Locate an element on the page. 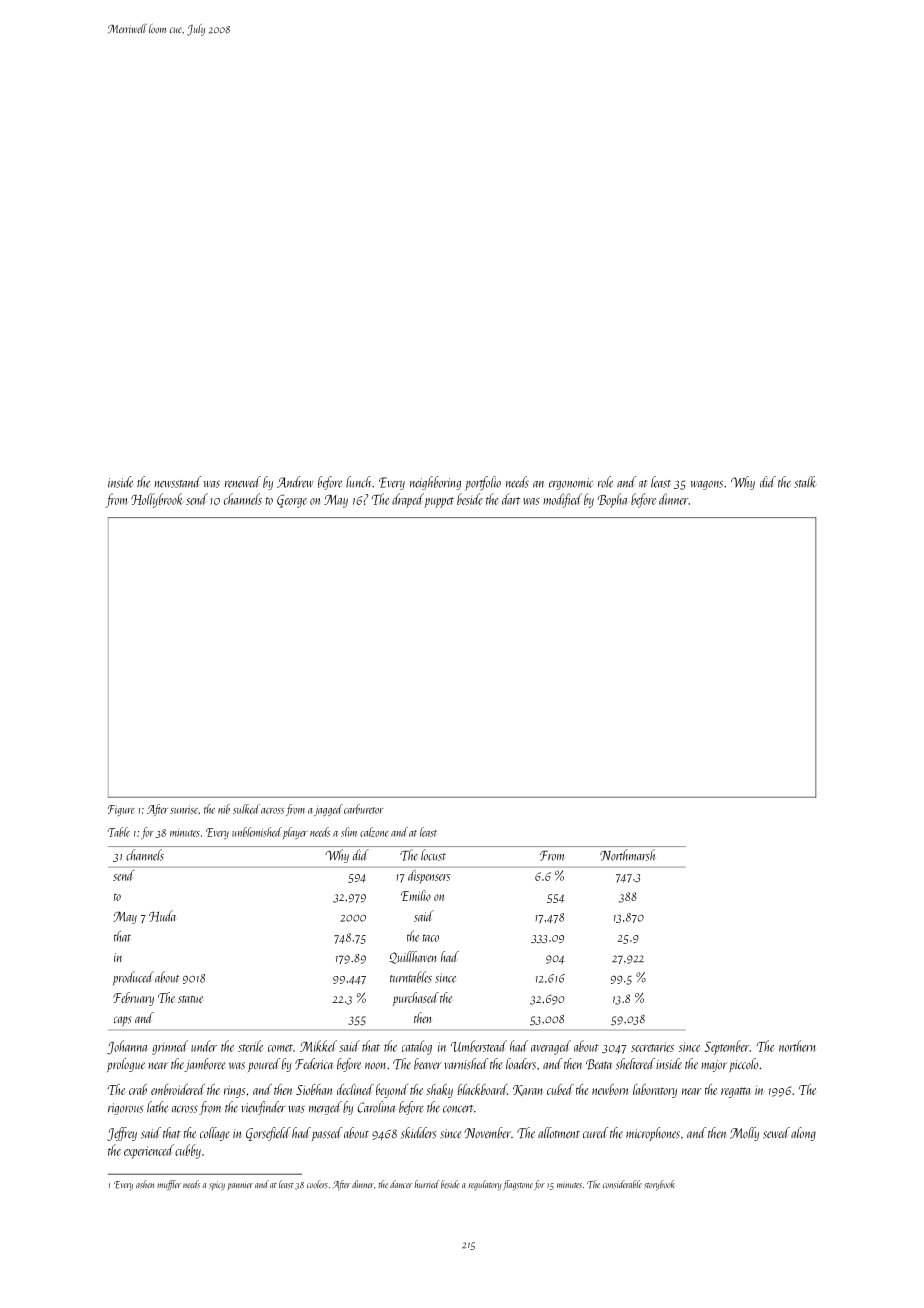  portfolio is located at coordinates (483, 483).
